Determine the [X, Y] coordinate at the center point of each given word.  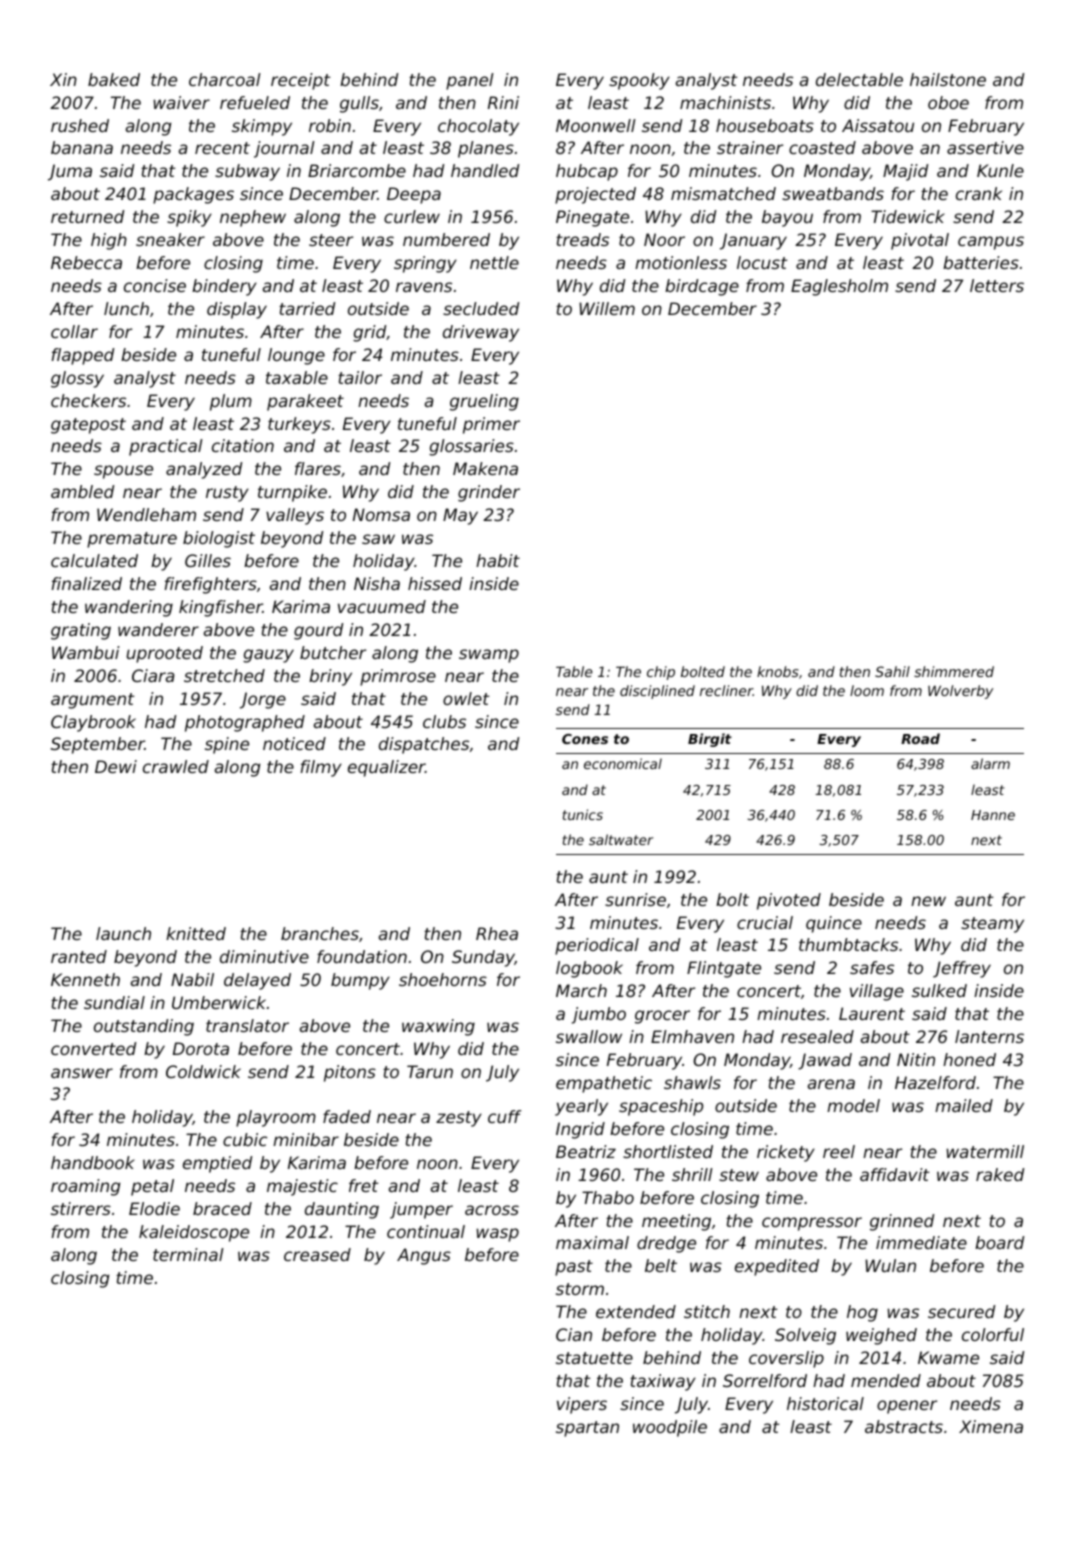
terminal [188, 1254]
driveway [481, 333]
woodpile [670, 1428]
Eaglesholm [839, 287]
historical [825, 1403]
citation [243, 445]
